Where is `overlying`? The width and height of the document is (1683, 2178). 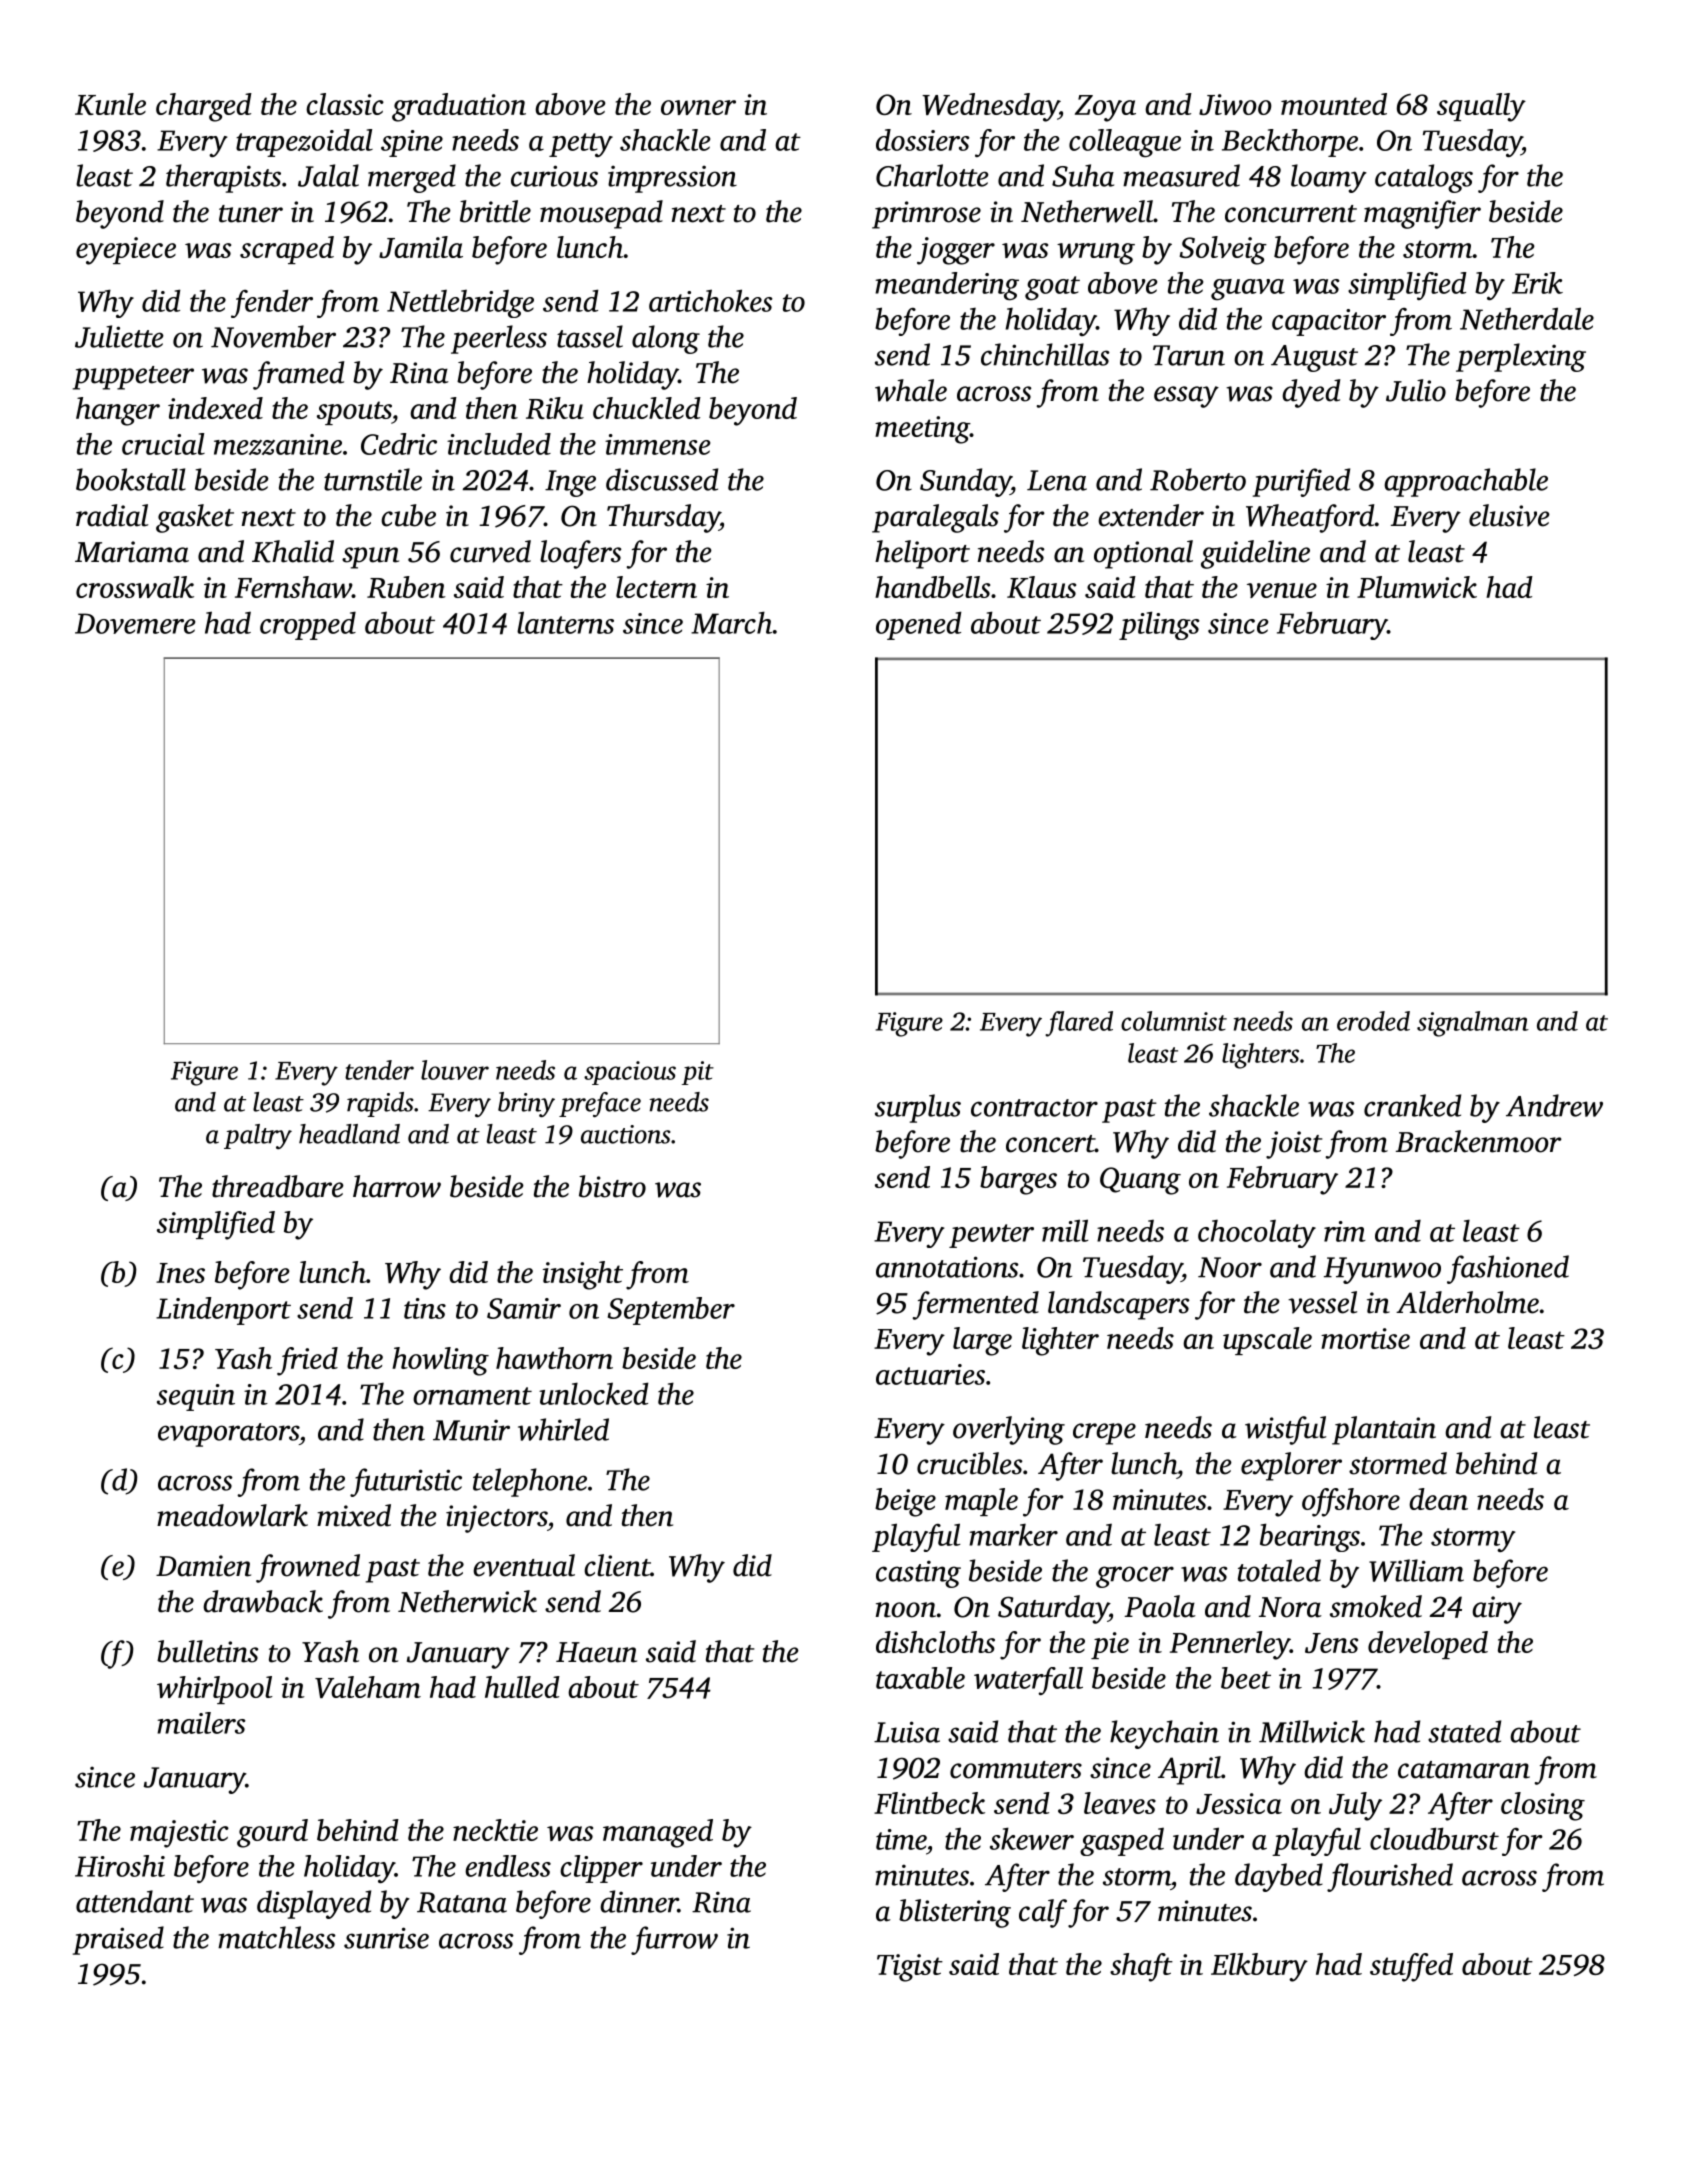
overlying is located at coordinates (1009, 1430).
